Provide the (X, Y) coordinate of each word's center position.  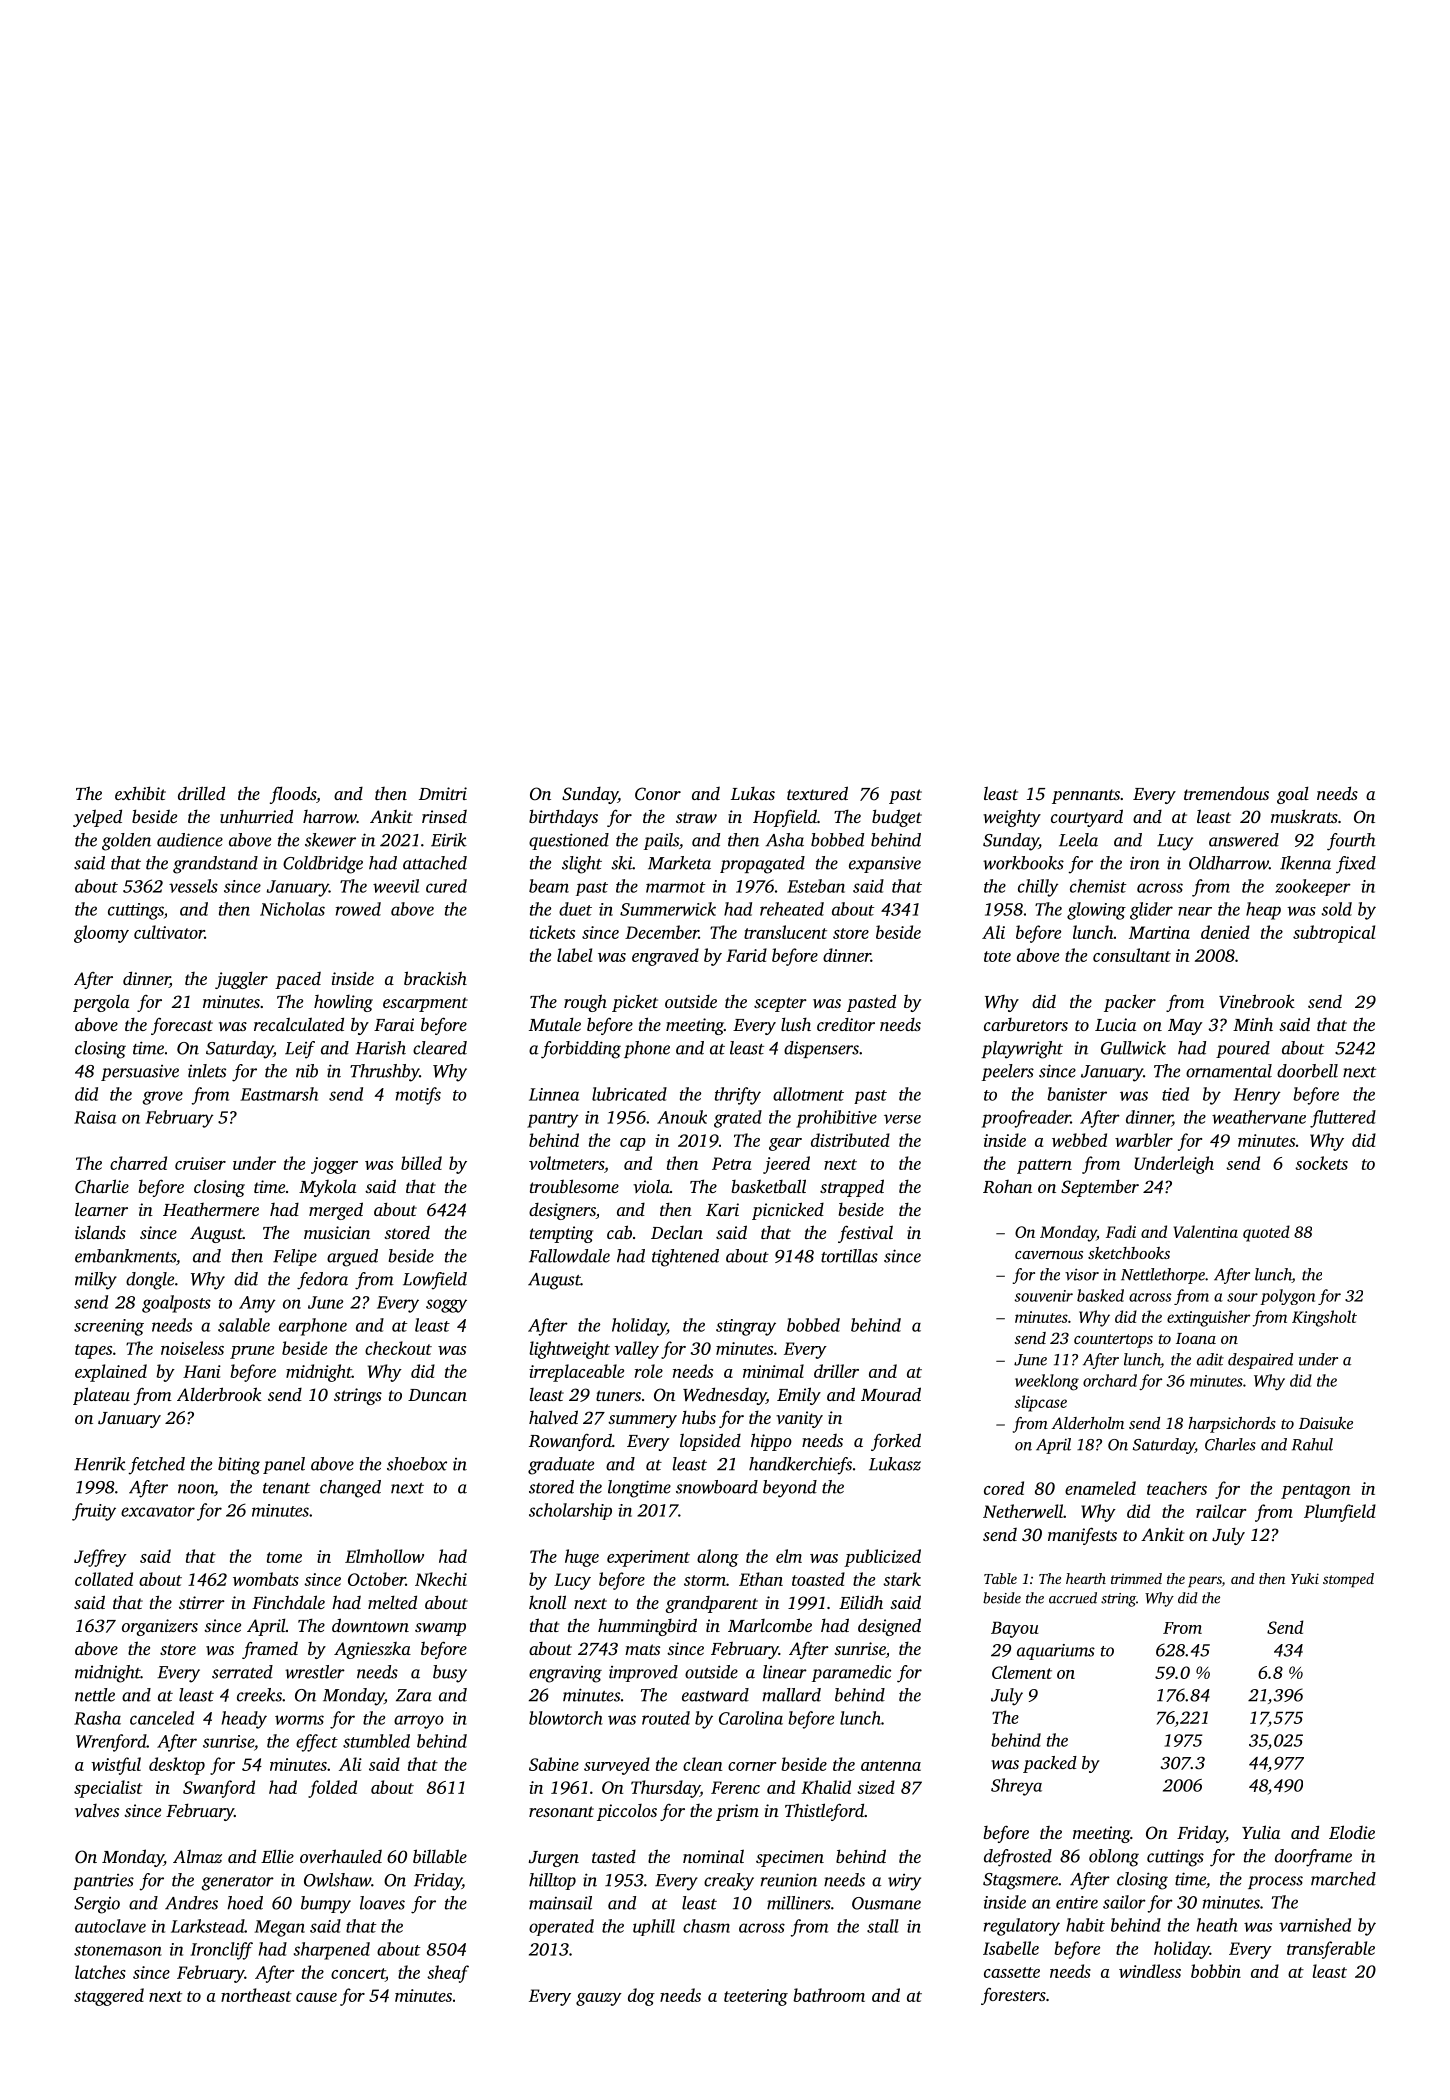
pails (661, 841)
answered (1244, 840)
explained (111, 1373)
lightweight (569, 1350)
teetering (756, 1997)
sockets (1321, 1163)
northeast (256, 1995)
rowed (358, 909)
